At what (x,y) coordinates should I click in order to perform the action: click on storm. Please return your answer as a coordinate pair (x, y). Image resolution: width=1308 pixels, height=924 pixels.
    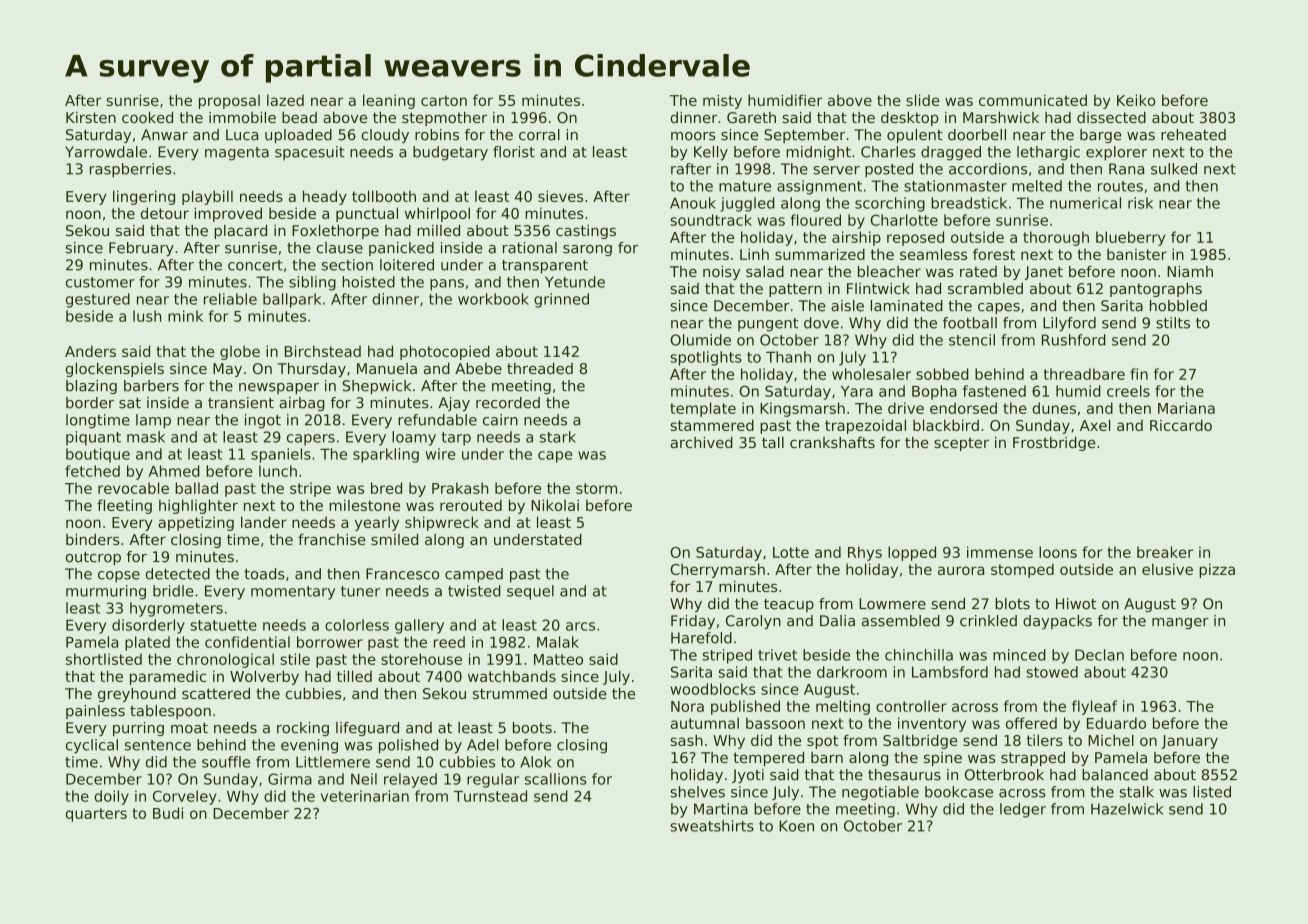
    Looking at the image, I should click on (596, 488).
